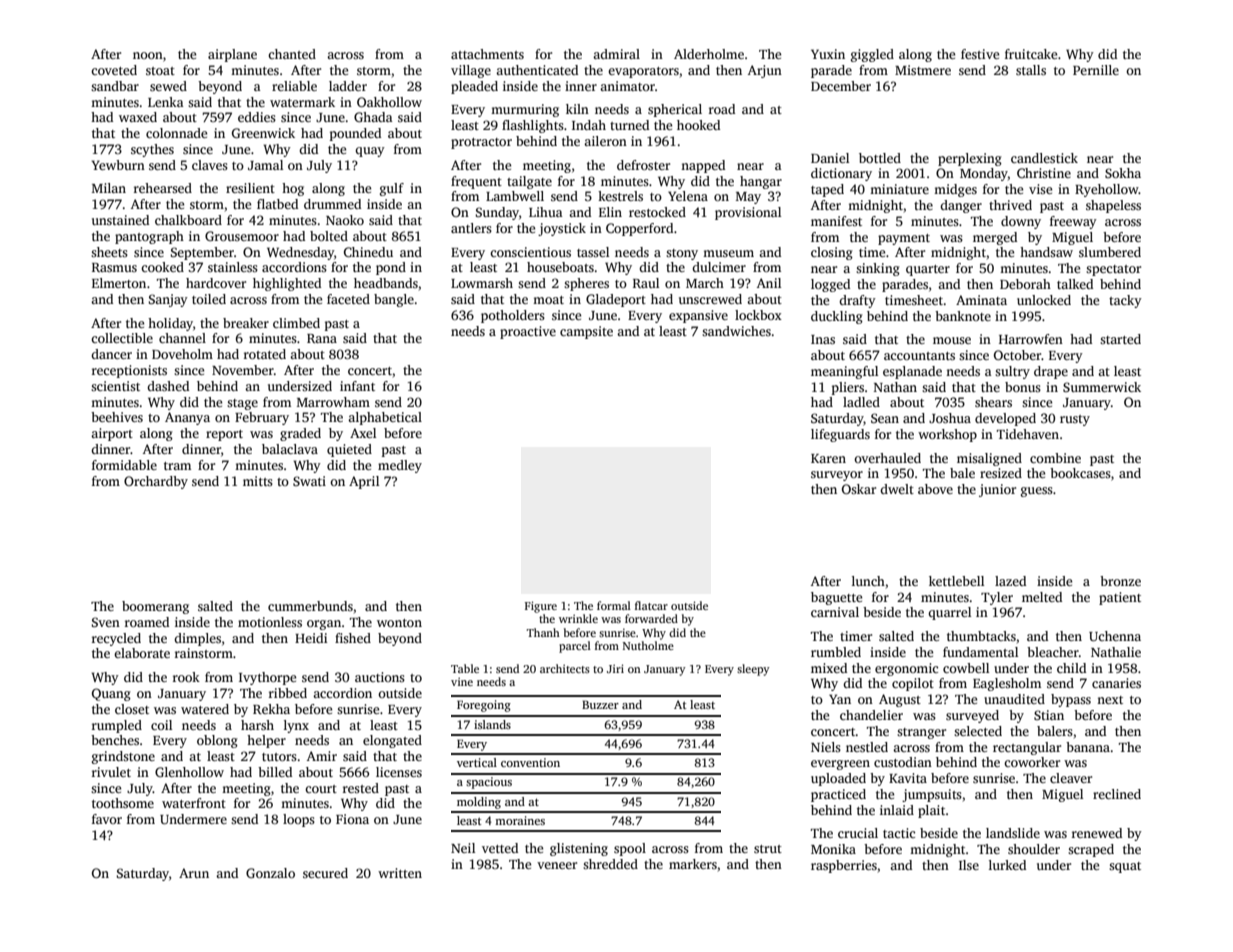  Describe the element at coordinates (322, 338) in the screenshot. I see `Rana` at that location.
